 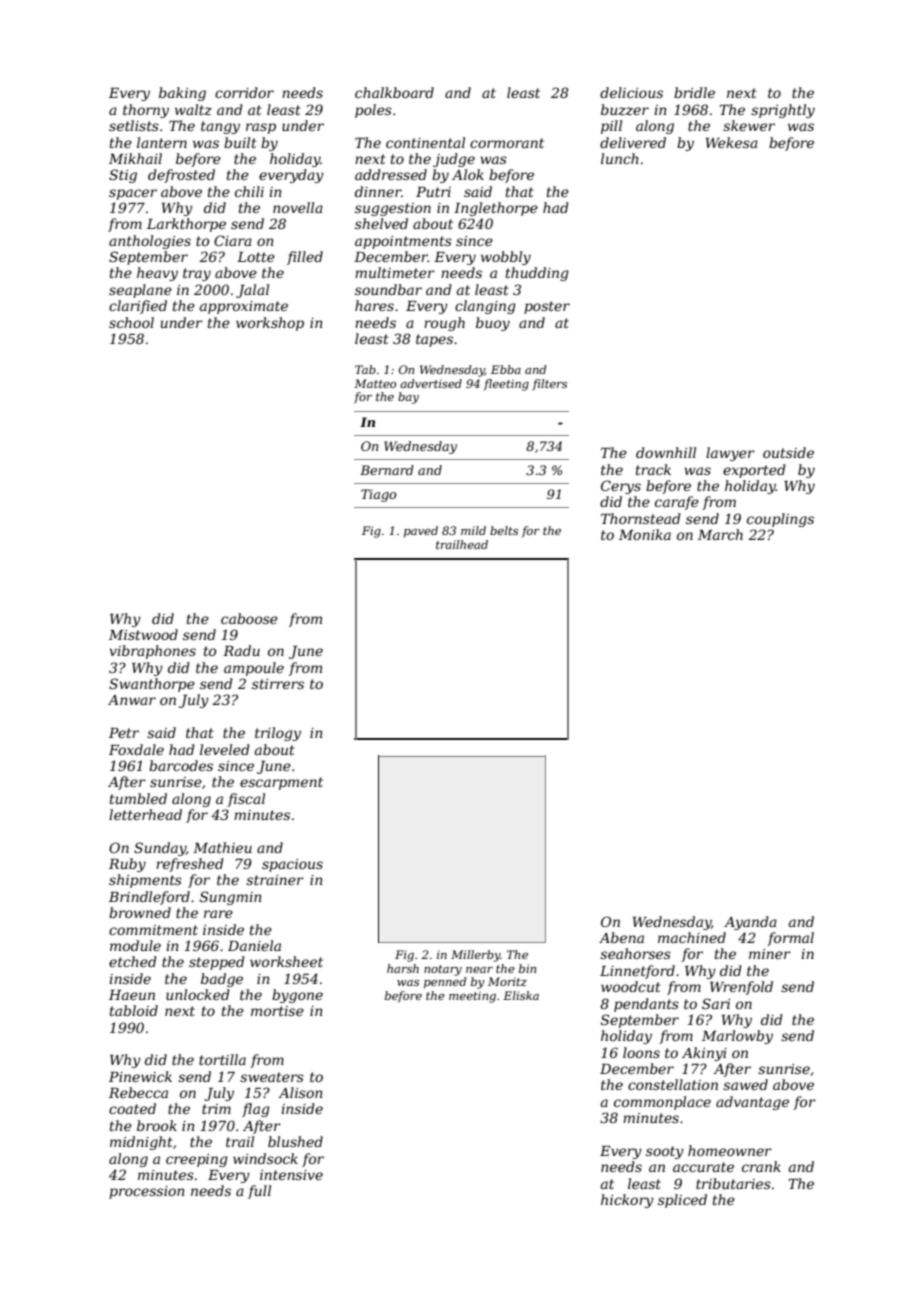 What do you see at coordinates (249, 618) in the screenshot?
I see `caboose` at bounding box center [249, 618].
